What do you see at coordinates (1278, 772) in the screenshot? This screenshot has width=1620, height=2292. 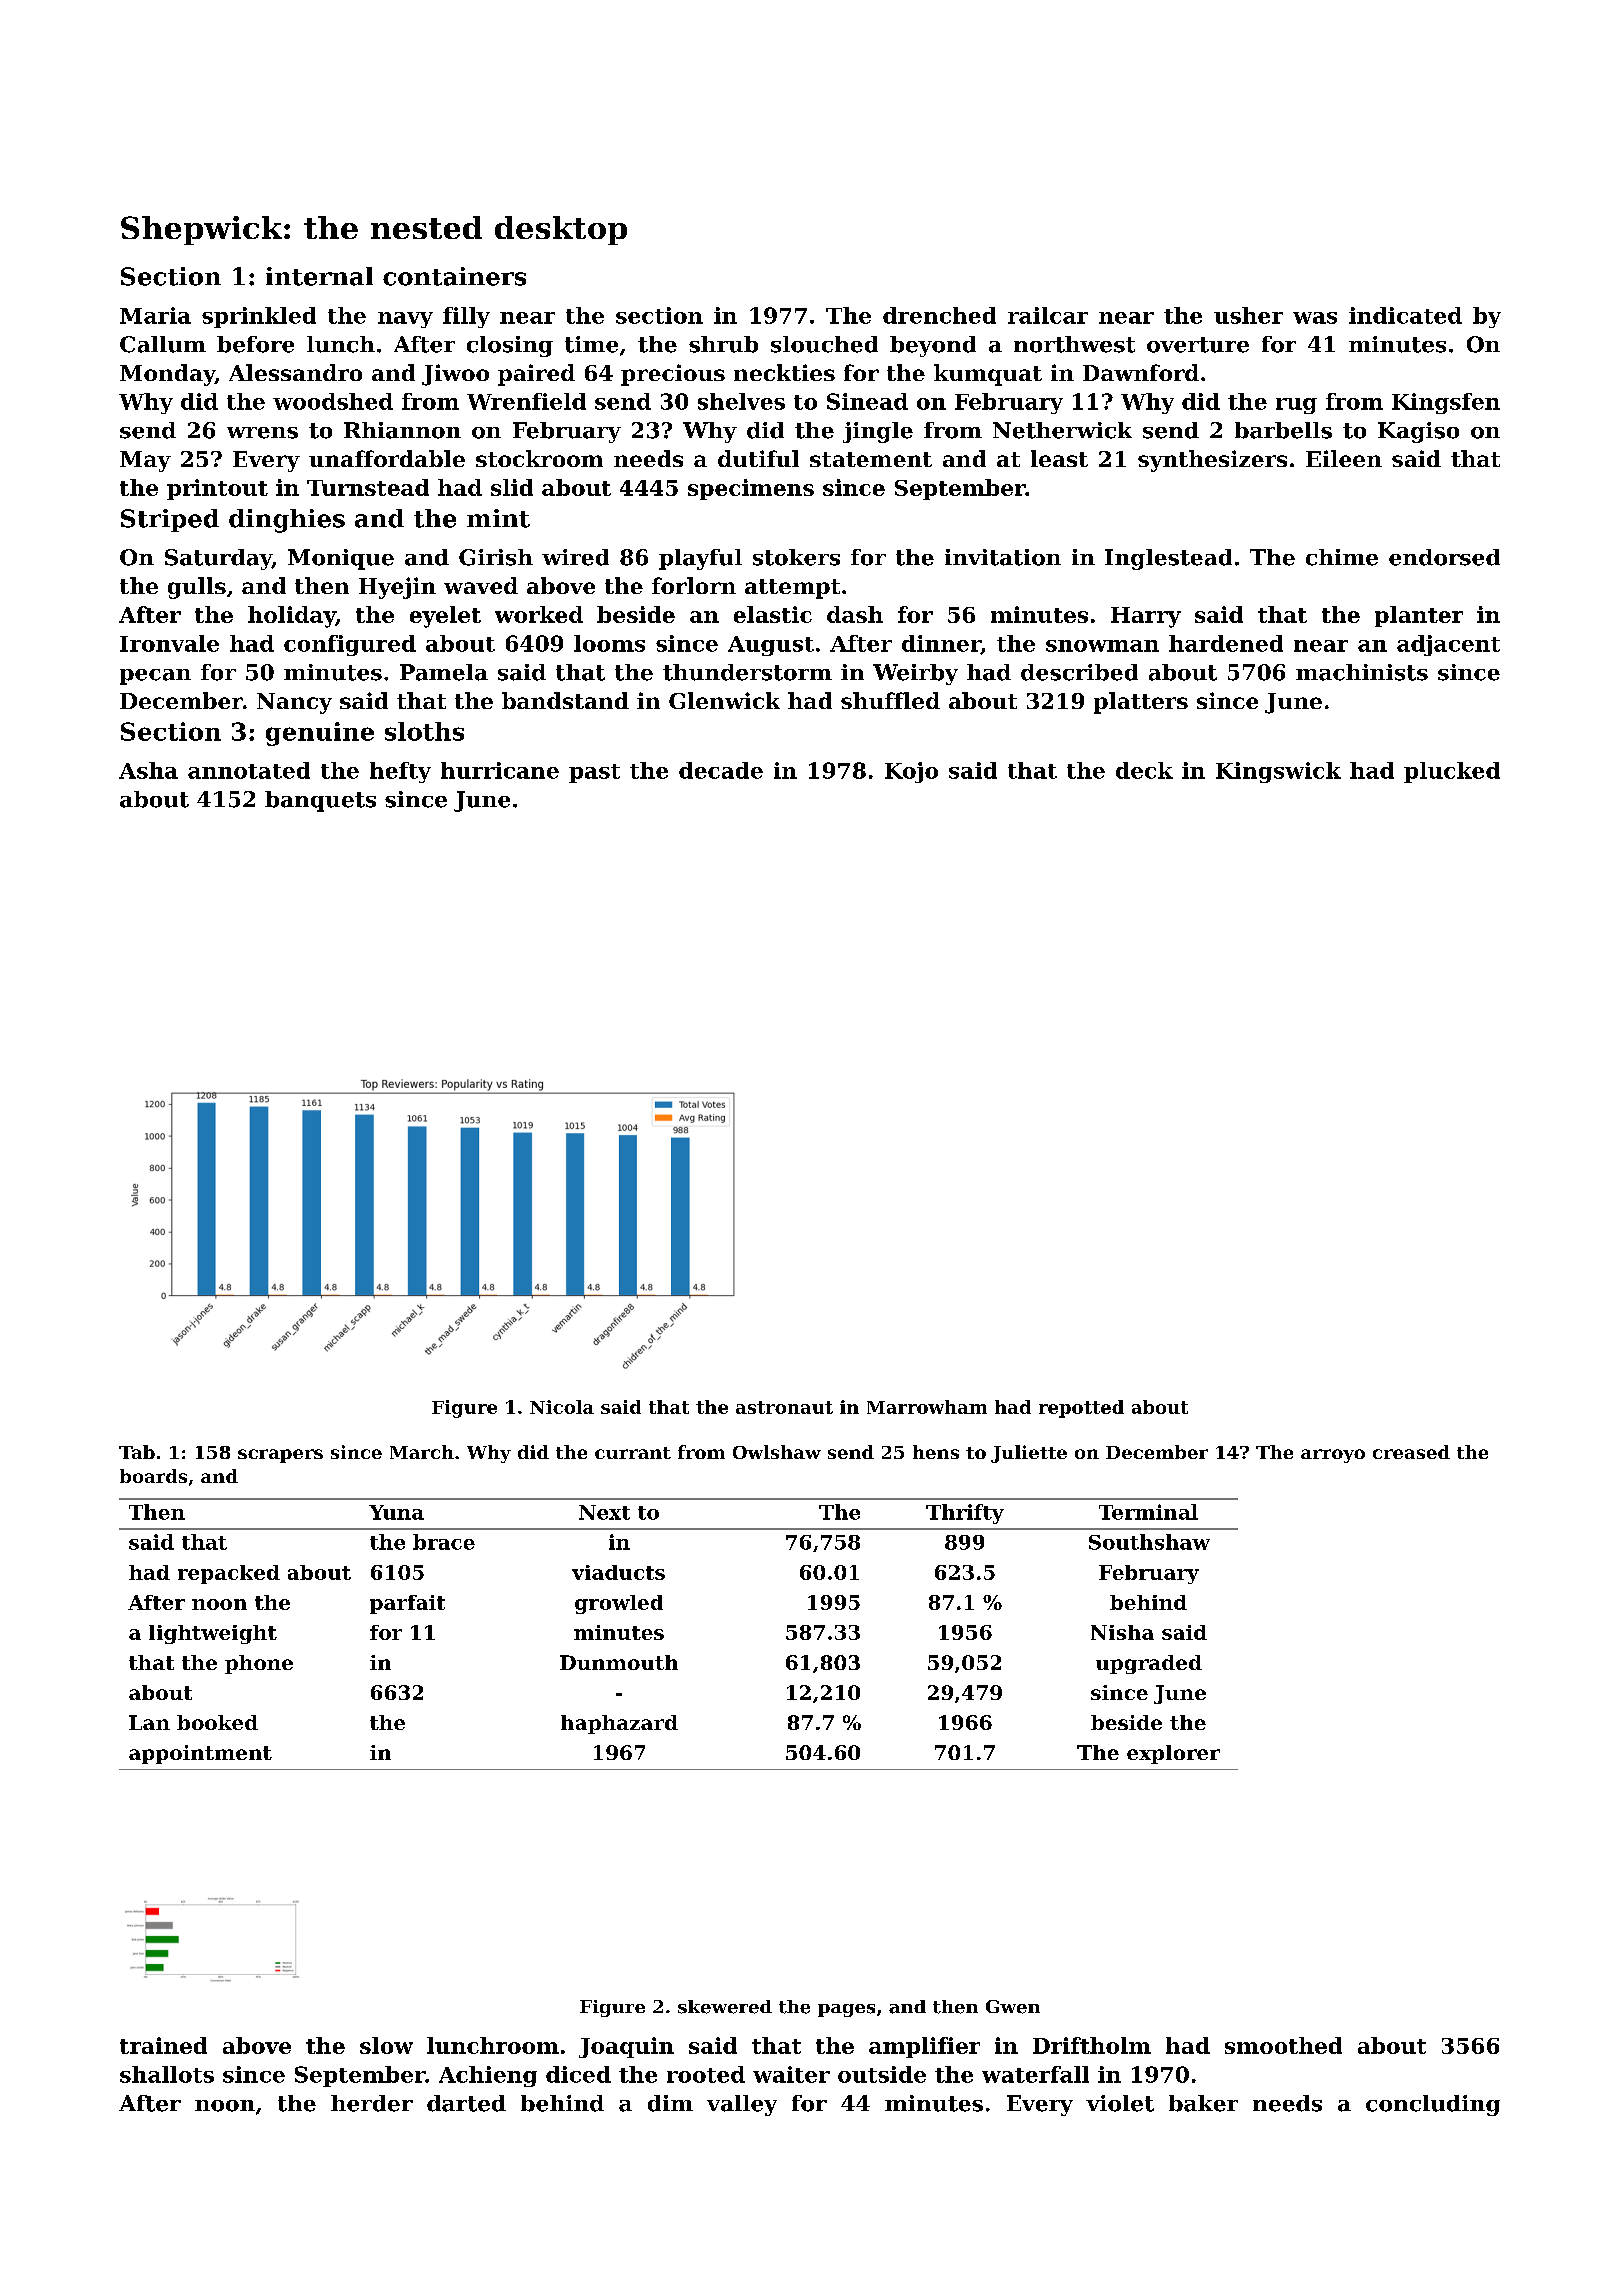 I see `Kingswick` at bounding box center [1278, 772].
